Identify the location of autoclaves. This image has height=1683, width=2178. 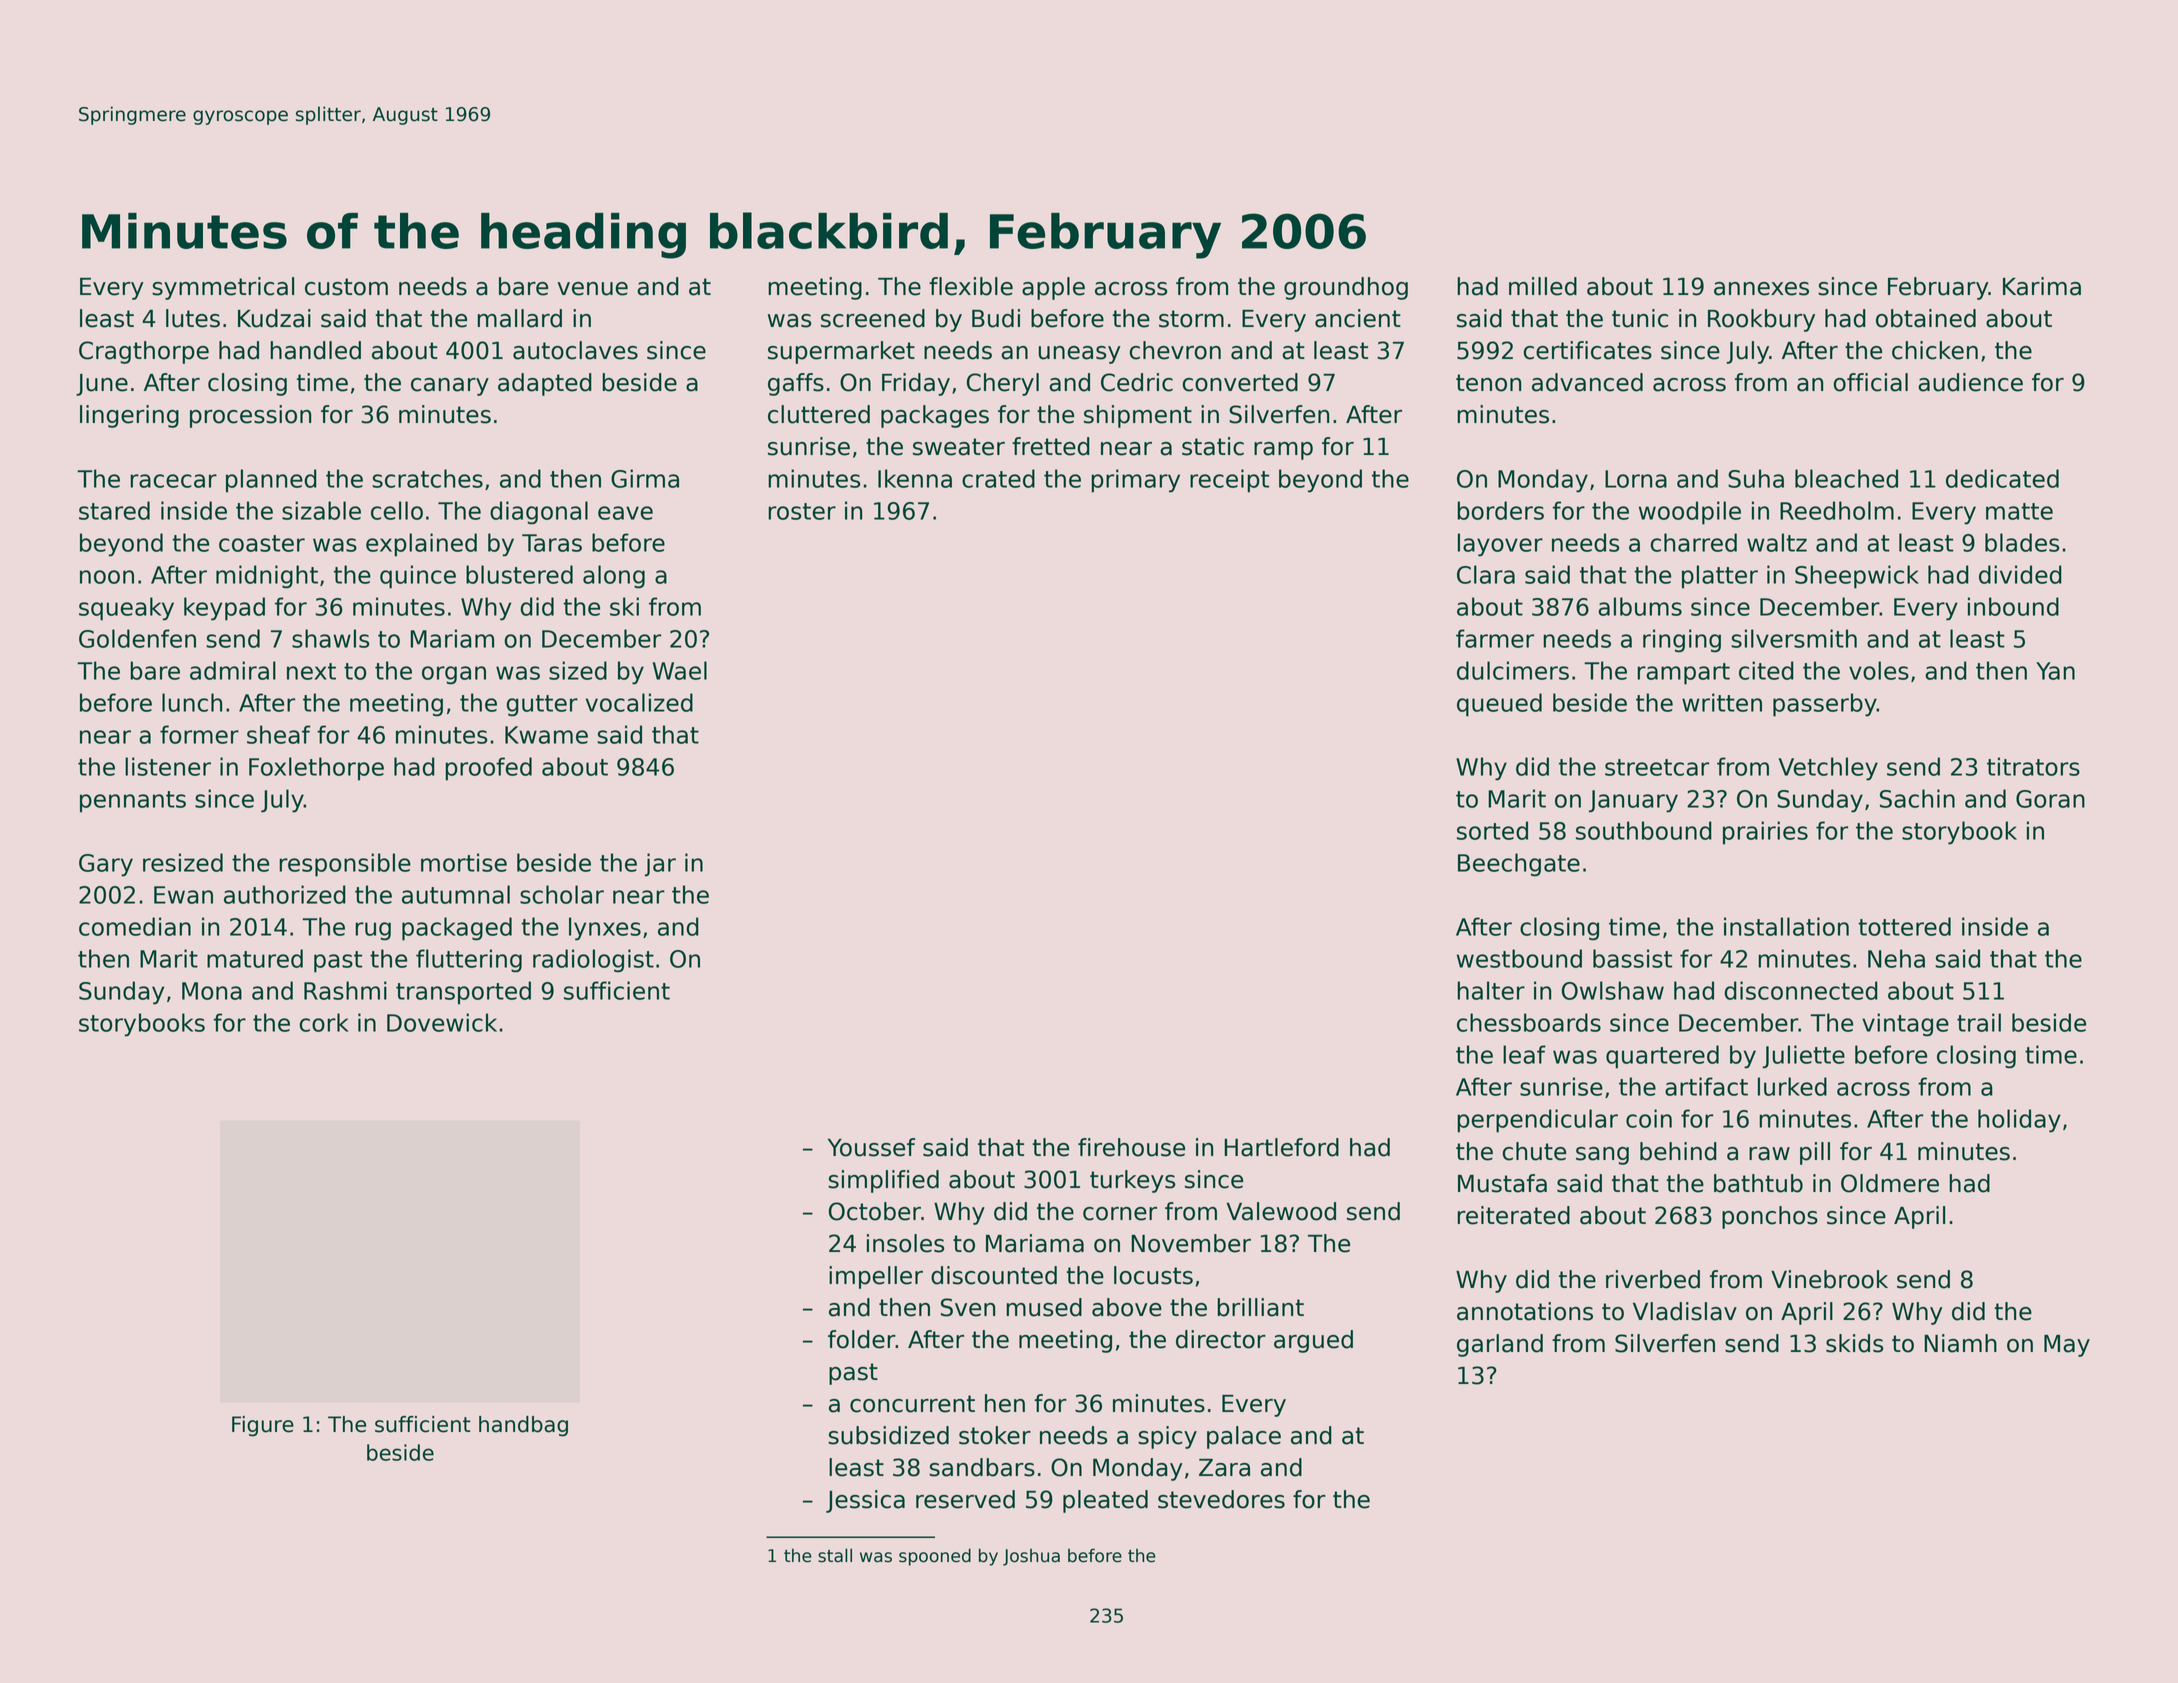
(575, 350).
